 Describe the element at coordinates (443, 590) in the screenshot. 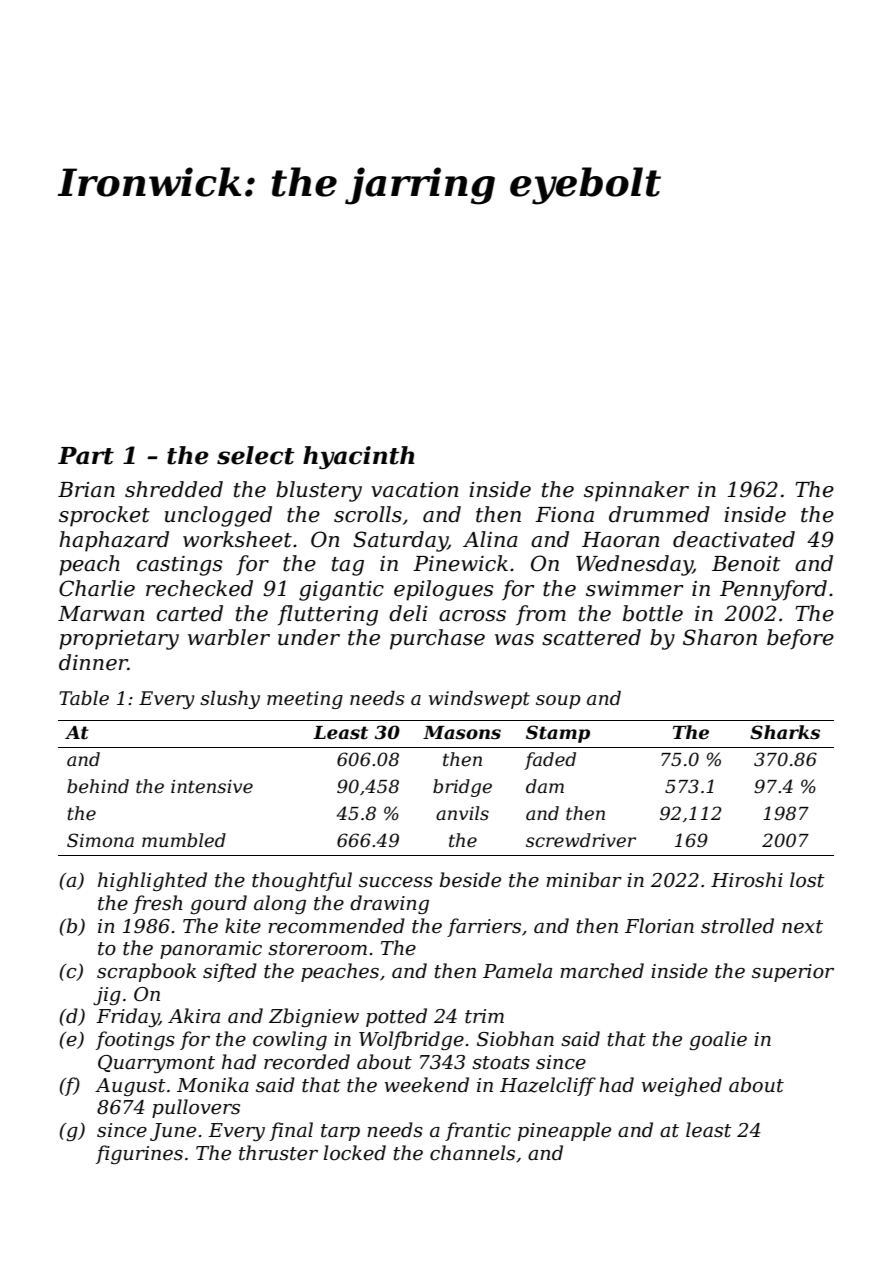

I see `epilogues` at that location.
